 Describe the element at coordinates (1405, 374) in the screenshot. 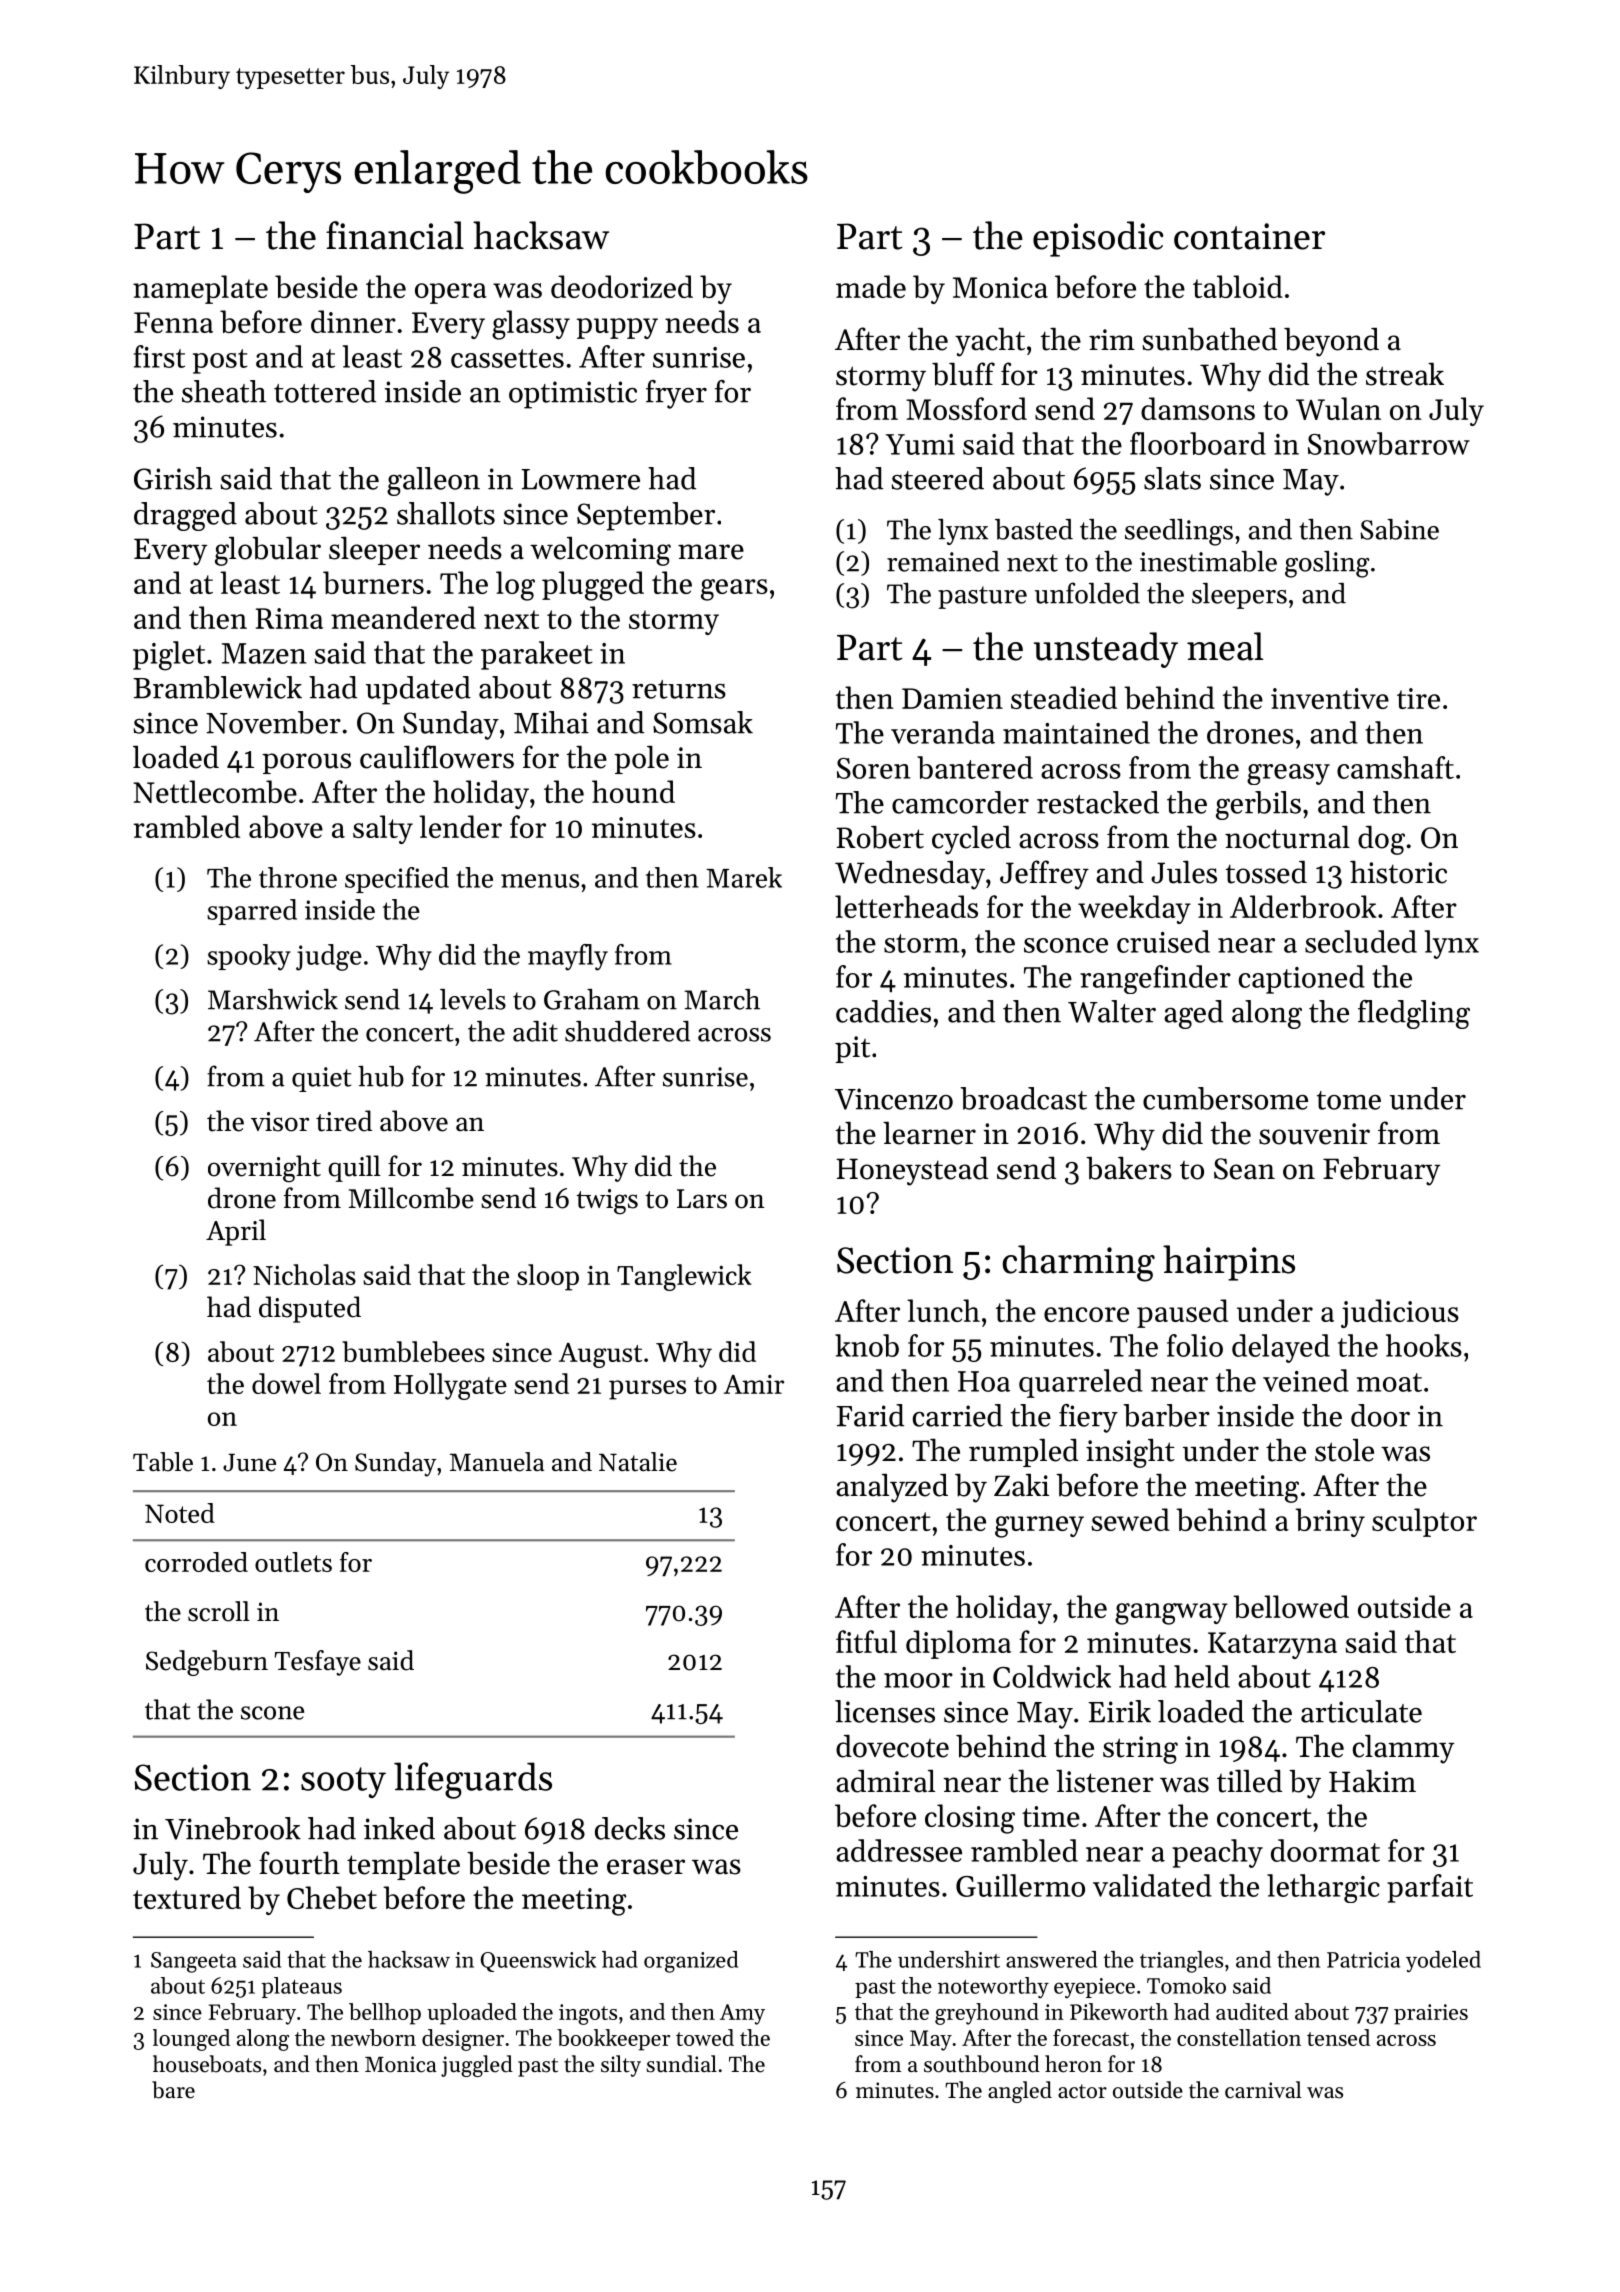

I see `streak` at that location.
